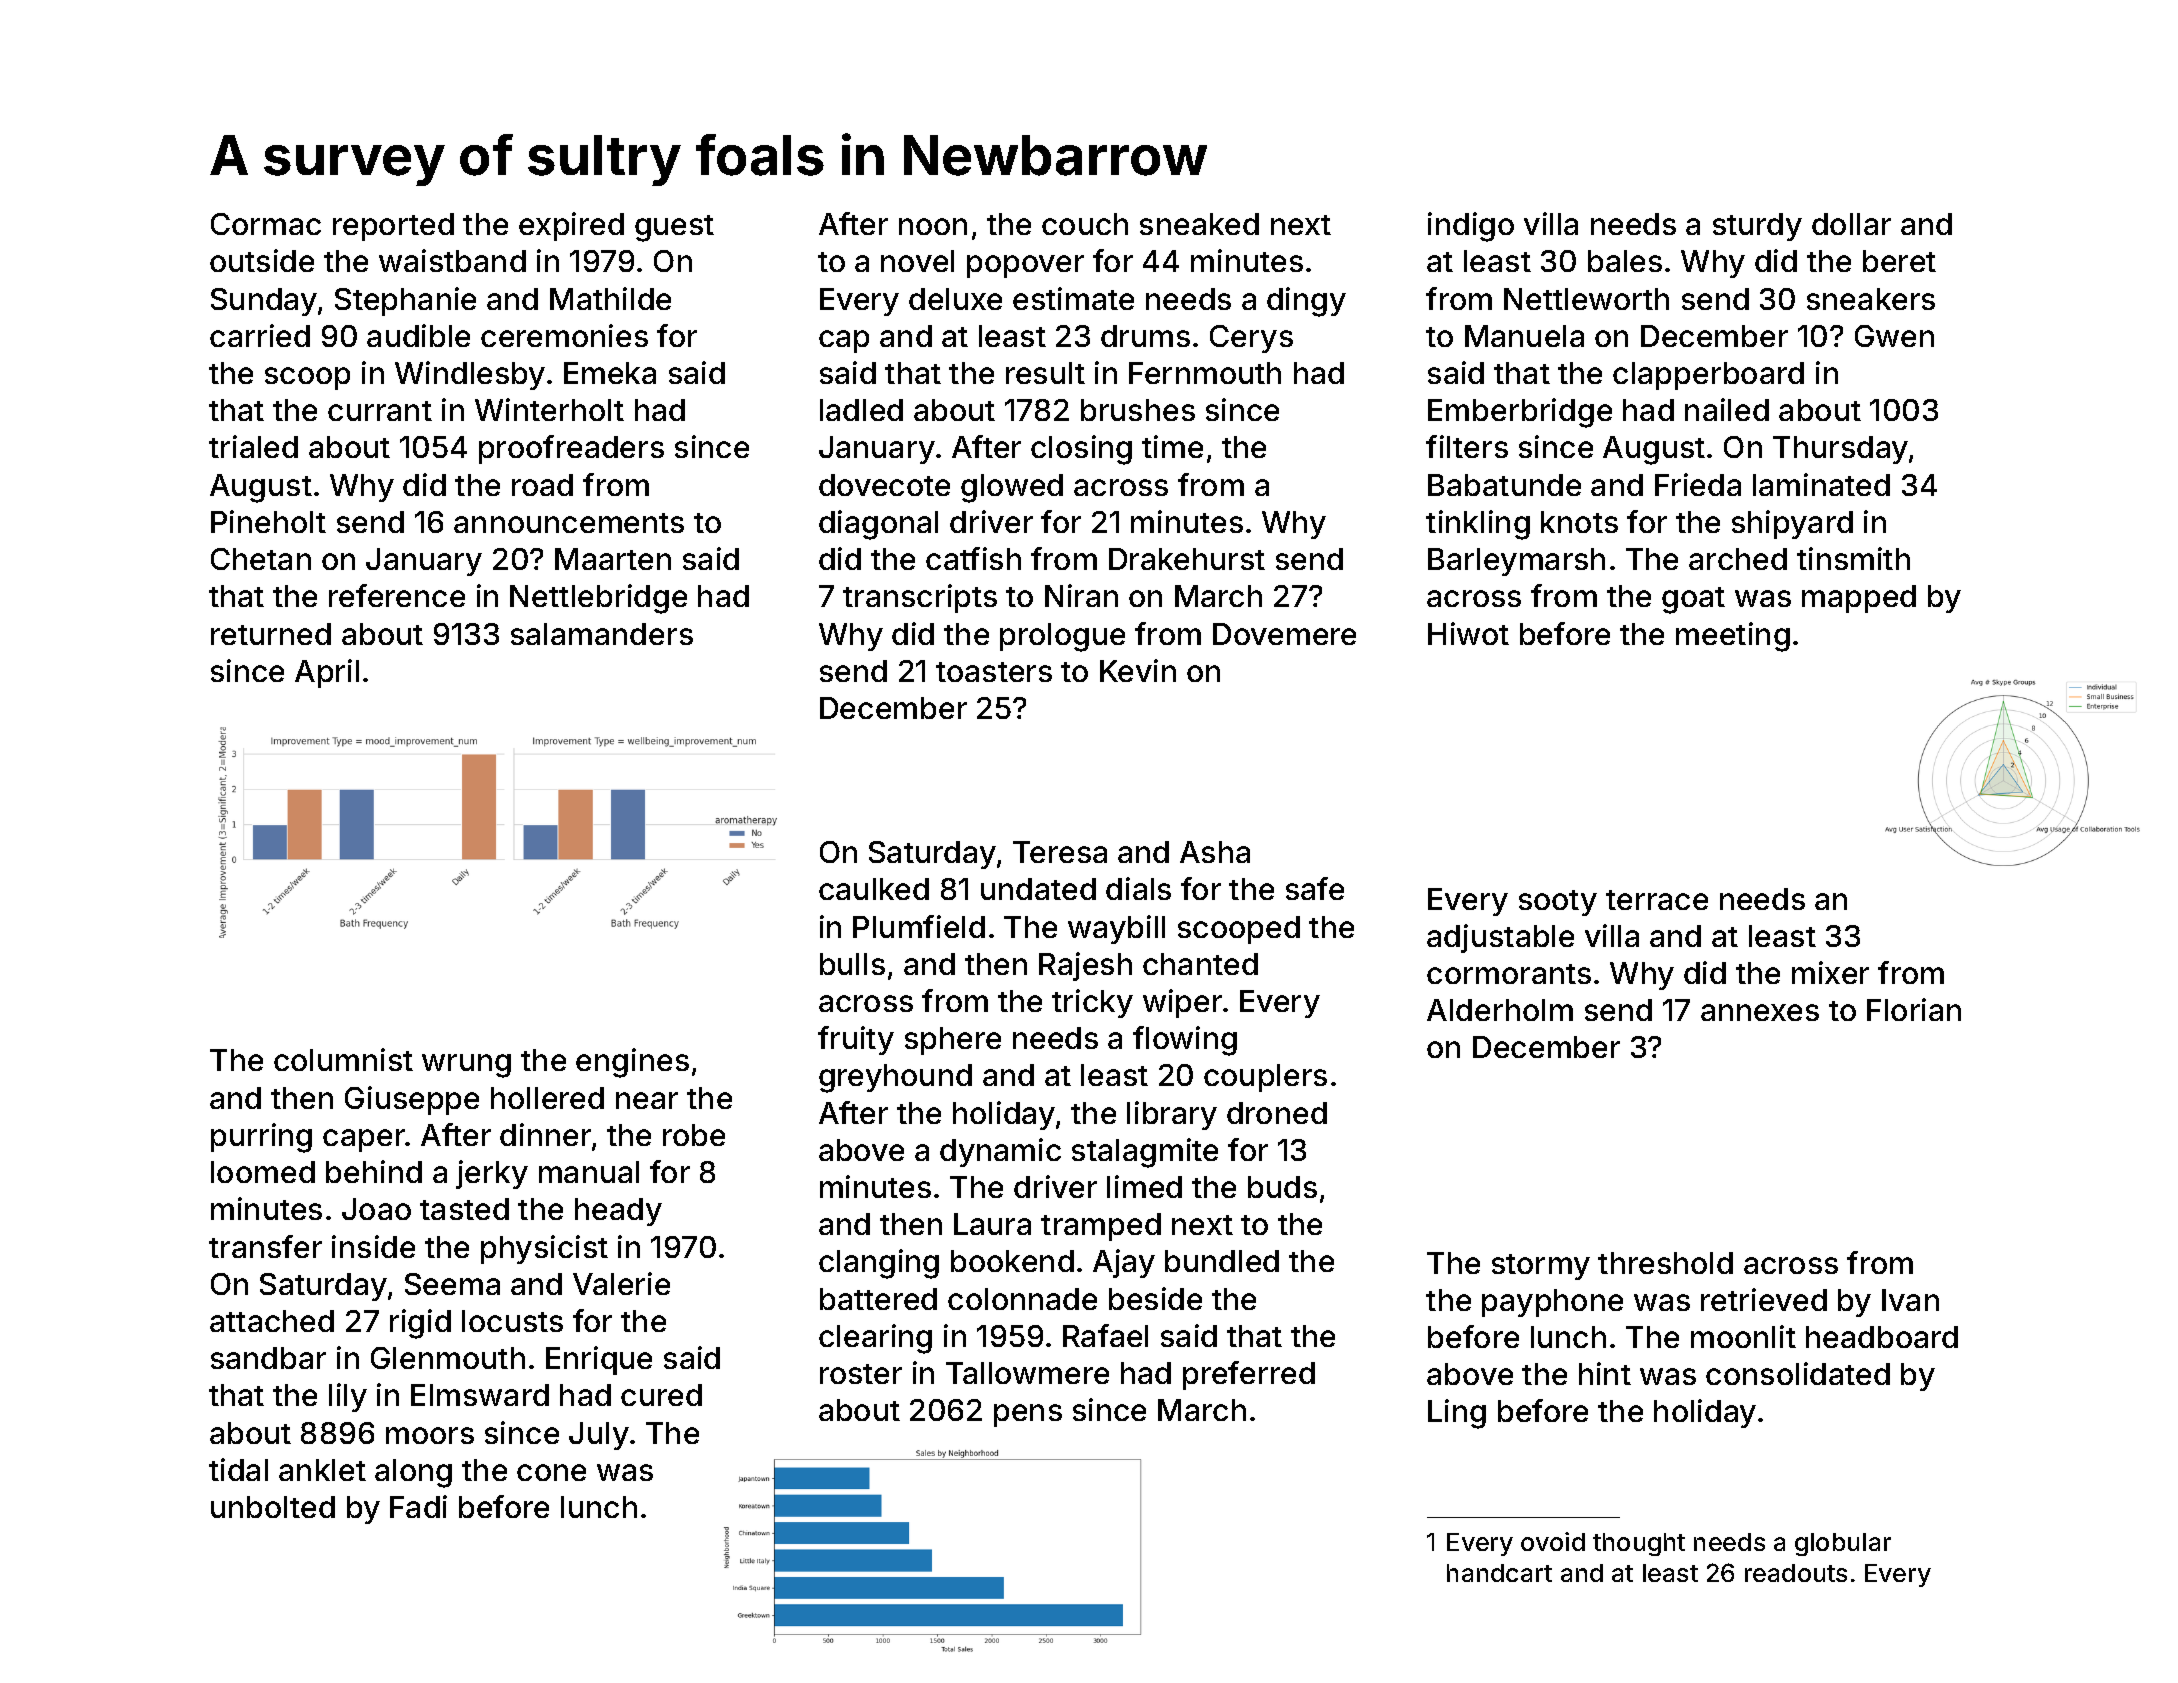 This document has height=1683, width=2178. Describe the element at coordinates (266, 224) in the document. I see `Cormac` at that location.
